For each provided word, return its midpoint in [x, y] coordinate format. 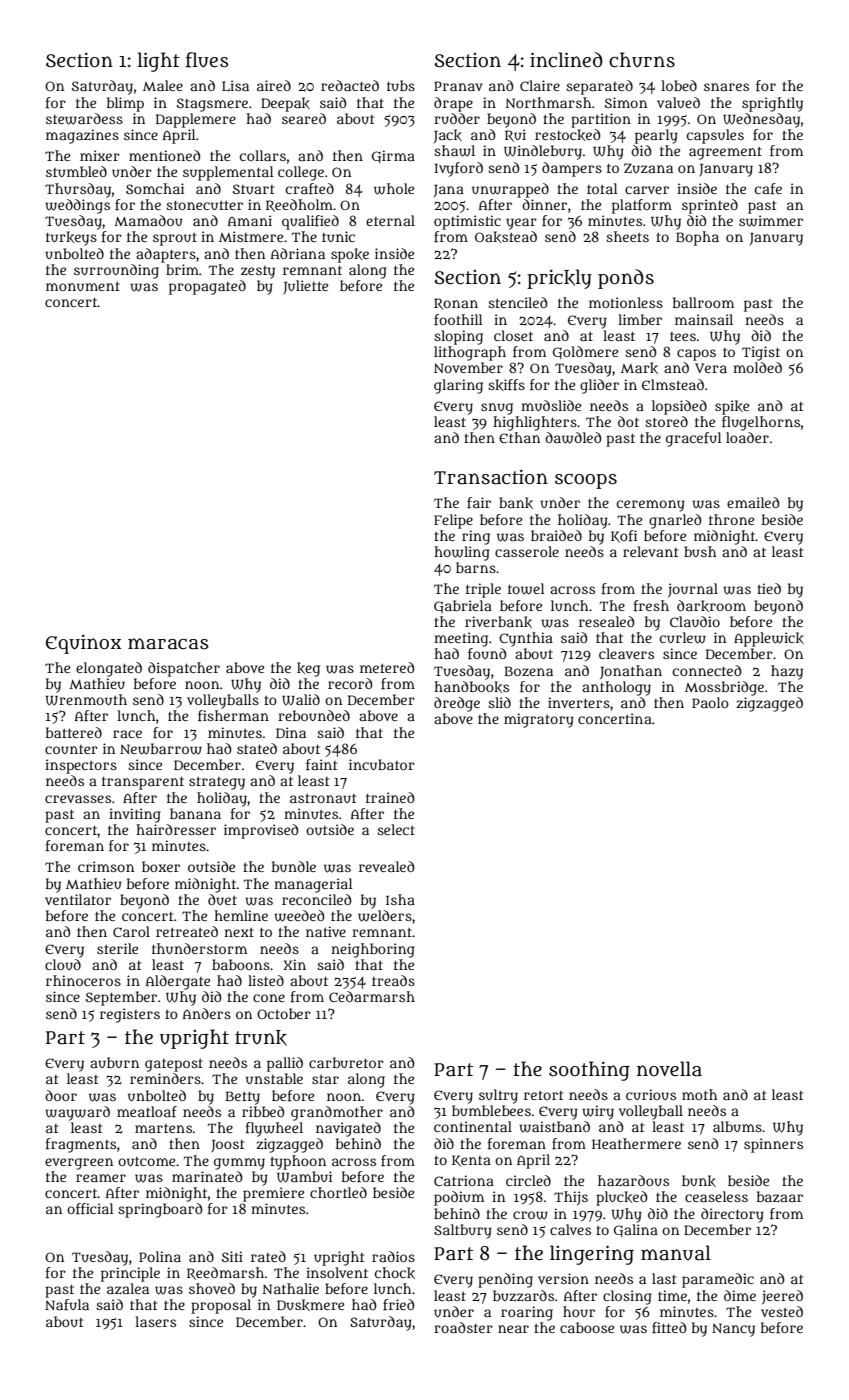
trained [390, 797]
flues [207, 60]
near [513, 1329]
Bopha [697, 238]
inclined [566, 60]
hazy [787, 672]
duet [222, 899]
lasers [155, 1321]
